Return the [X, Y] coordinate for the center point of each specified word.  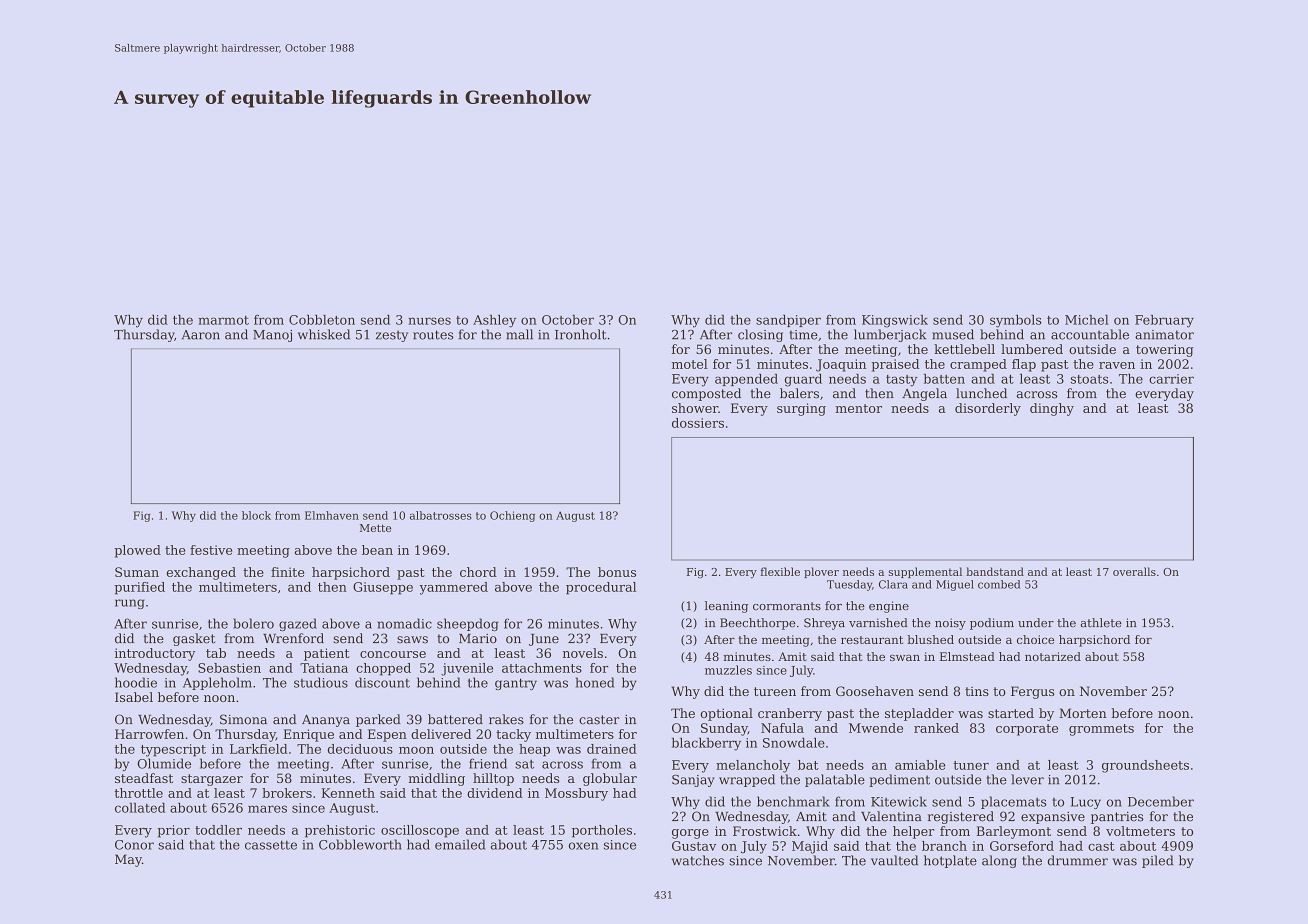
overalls [1134, 571]
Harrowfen [149, 734]
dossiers [698, 423]
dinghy [1052, 409]
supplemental [925, 572]
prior [174, 831]
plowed [137, 551]
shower [695, 408]
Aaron [201, 335]
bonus [617, 572]
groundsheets [1145, 766]
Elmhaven [332, 515]
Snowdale [794, 743]
